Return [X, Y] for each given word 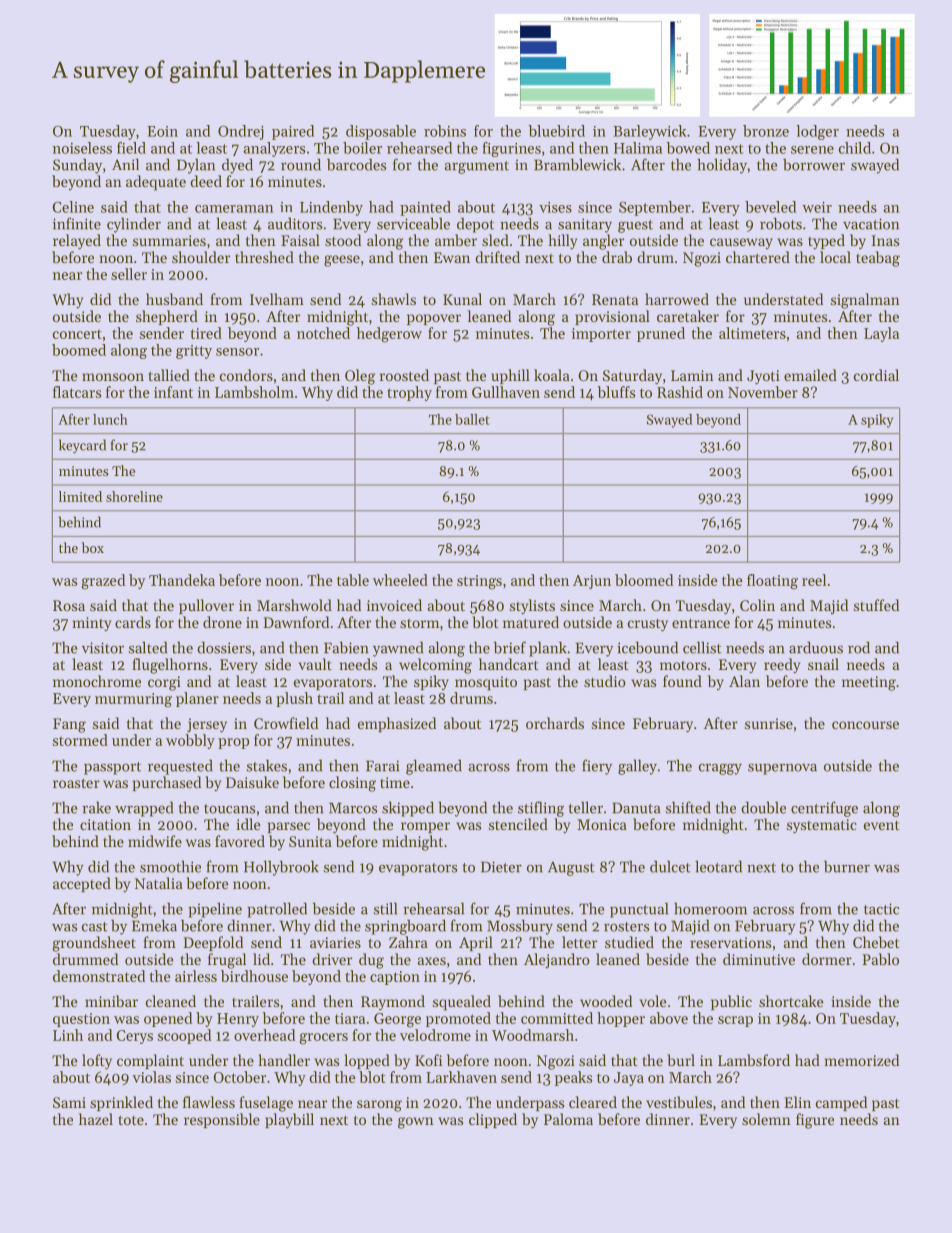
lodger [817, 132]
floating [772, 582]
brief [510, 647]
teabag [878, 259]
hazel [96, 1119]
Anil [125, 164]
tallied [169, 375]
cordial [876, 375]
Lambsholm [254, 392]
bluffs [616, 392]
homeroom [710, 908]
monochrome [97, 681]
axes [432, 961]
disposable [381, 132]
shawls [394, 299]
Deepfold [213, 943]
